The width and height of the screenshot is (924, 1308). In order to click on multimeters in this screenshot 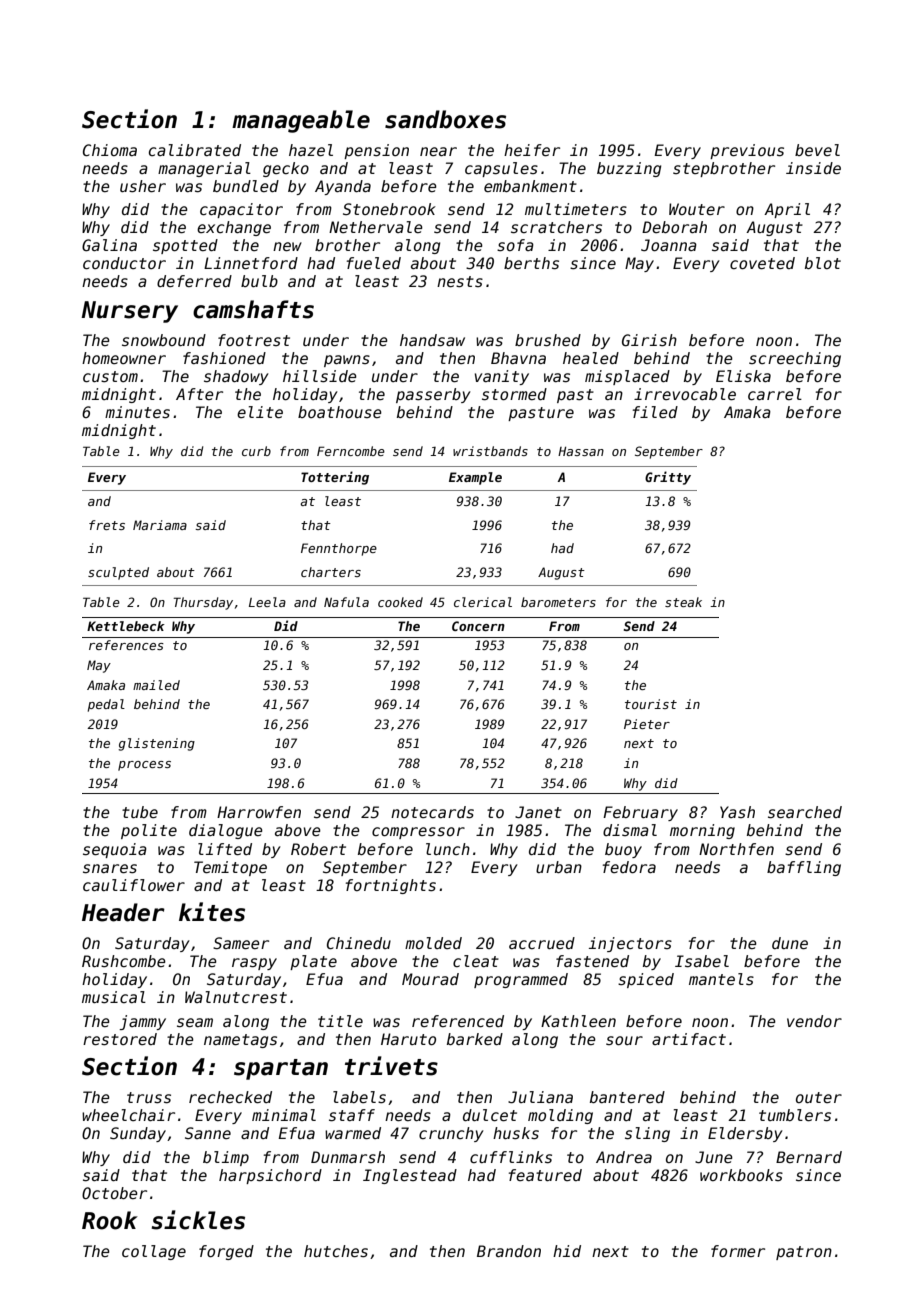, I will do `click(576, 209)`.
